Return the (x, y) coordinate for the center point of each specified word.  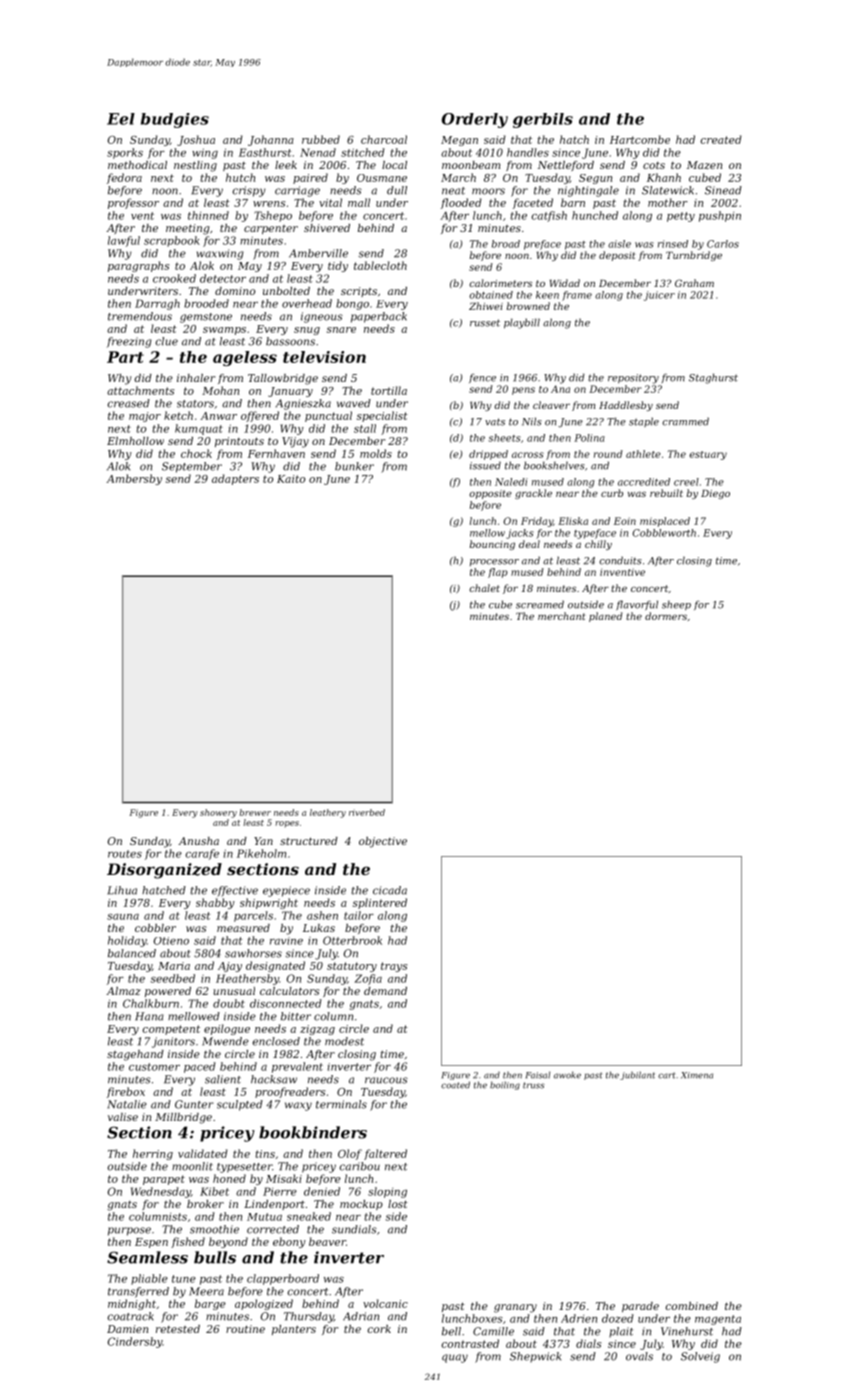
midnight (132, 1304)
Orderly (475, 120)
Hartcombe (640, 139)
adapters (235, 479)
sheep (676, 605)
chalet (484, 588)
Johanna (271, 140)
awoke (567, 1075)
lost (398, 1204)
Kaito (291, 479)
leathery (328, 813)
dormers (666, 616)
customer (154, 1067)
